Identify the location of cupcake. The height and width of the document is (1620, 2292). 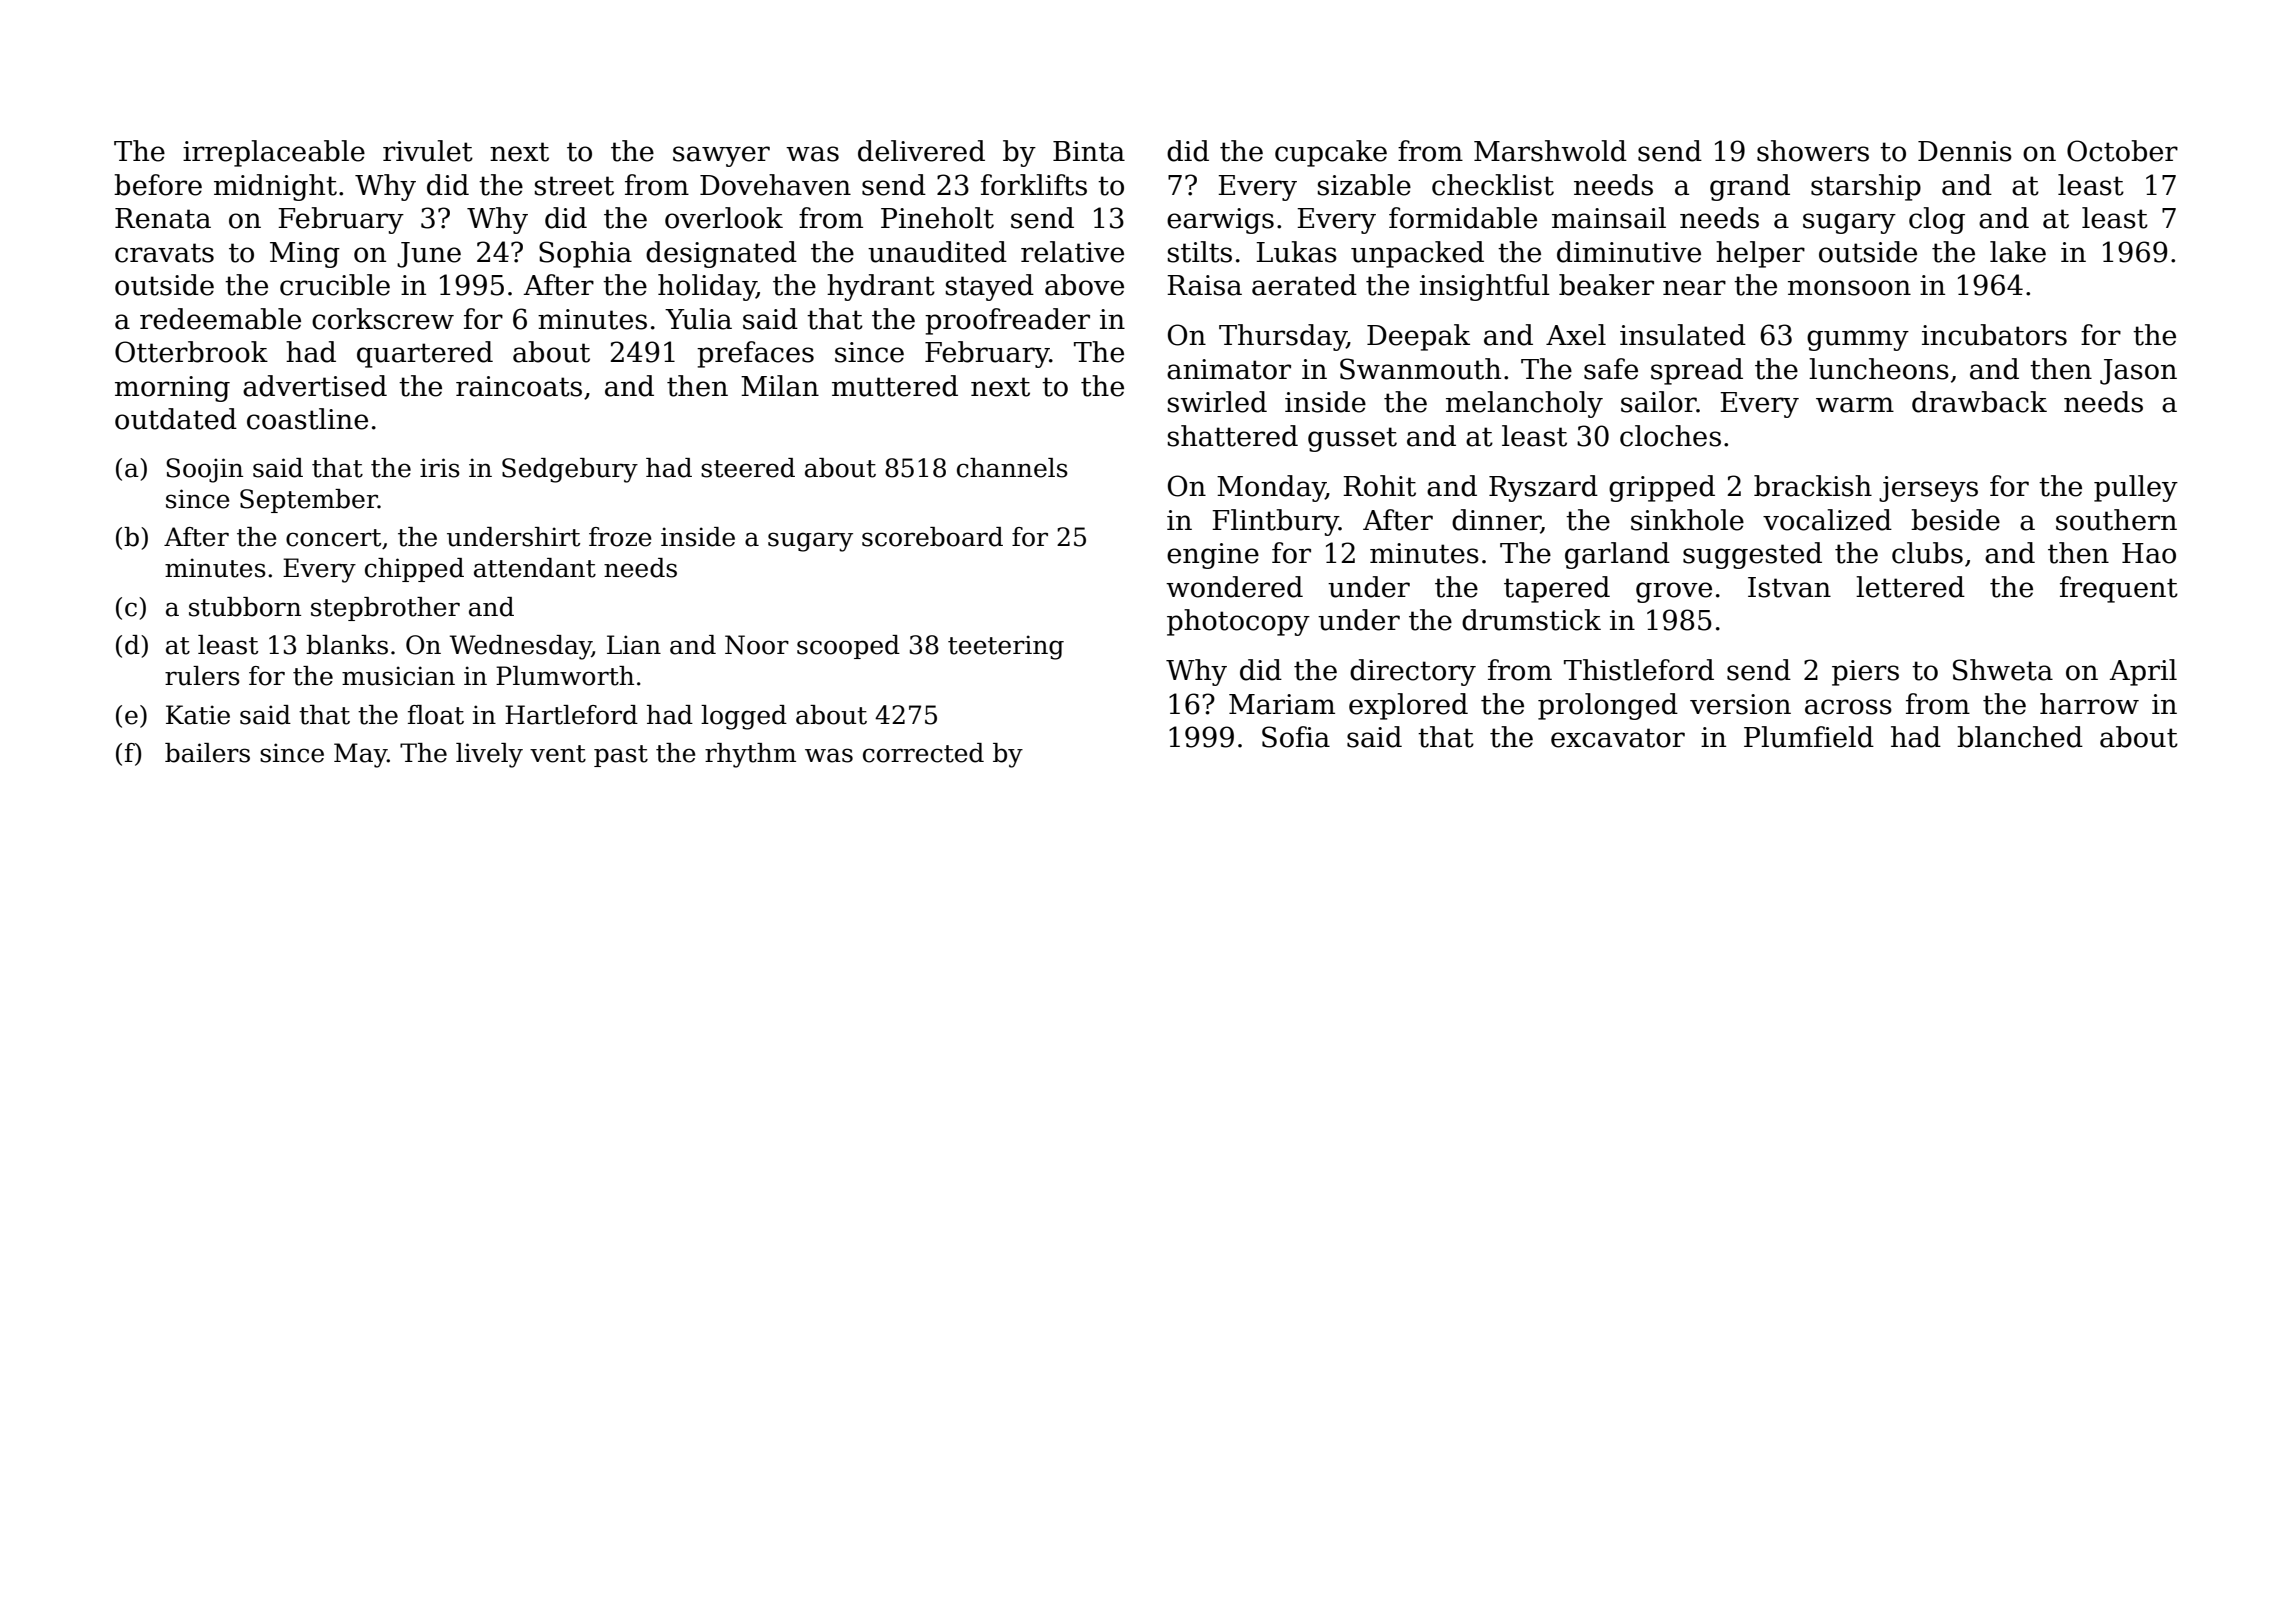
(1331, 153).
